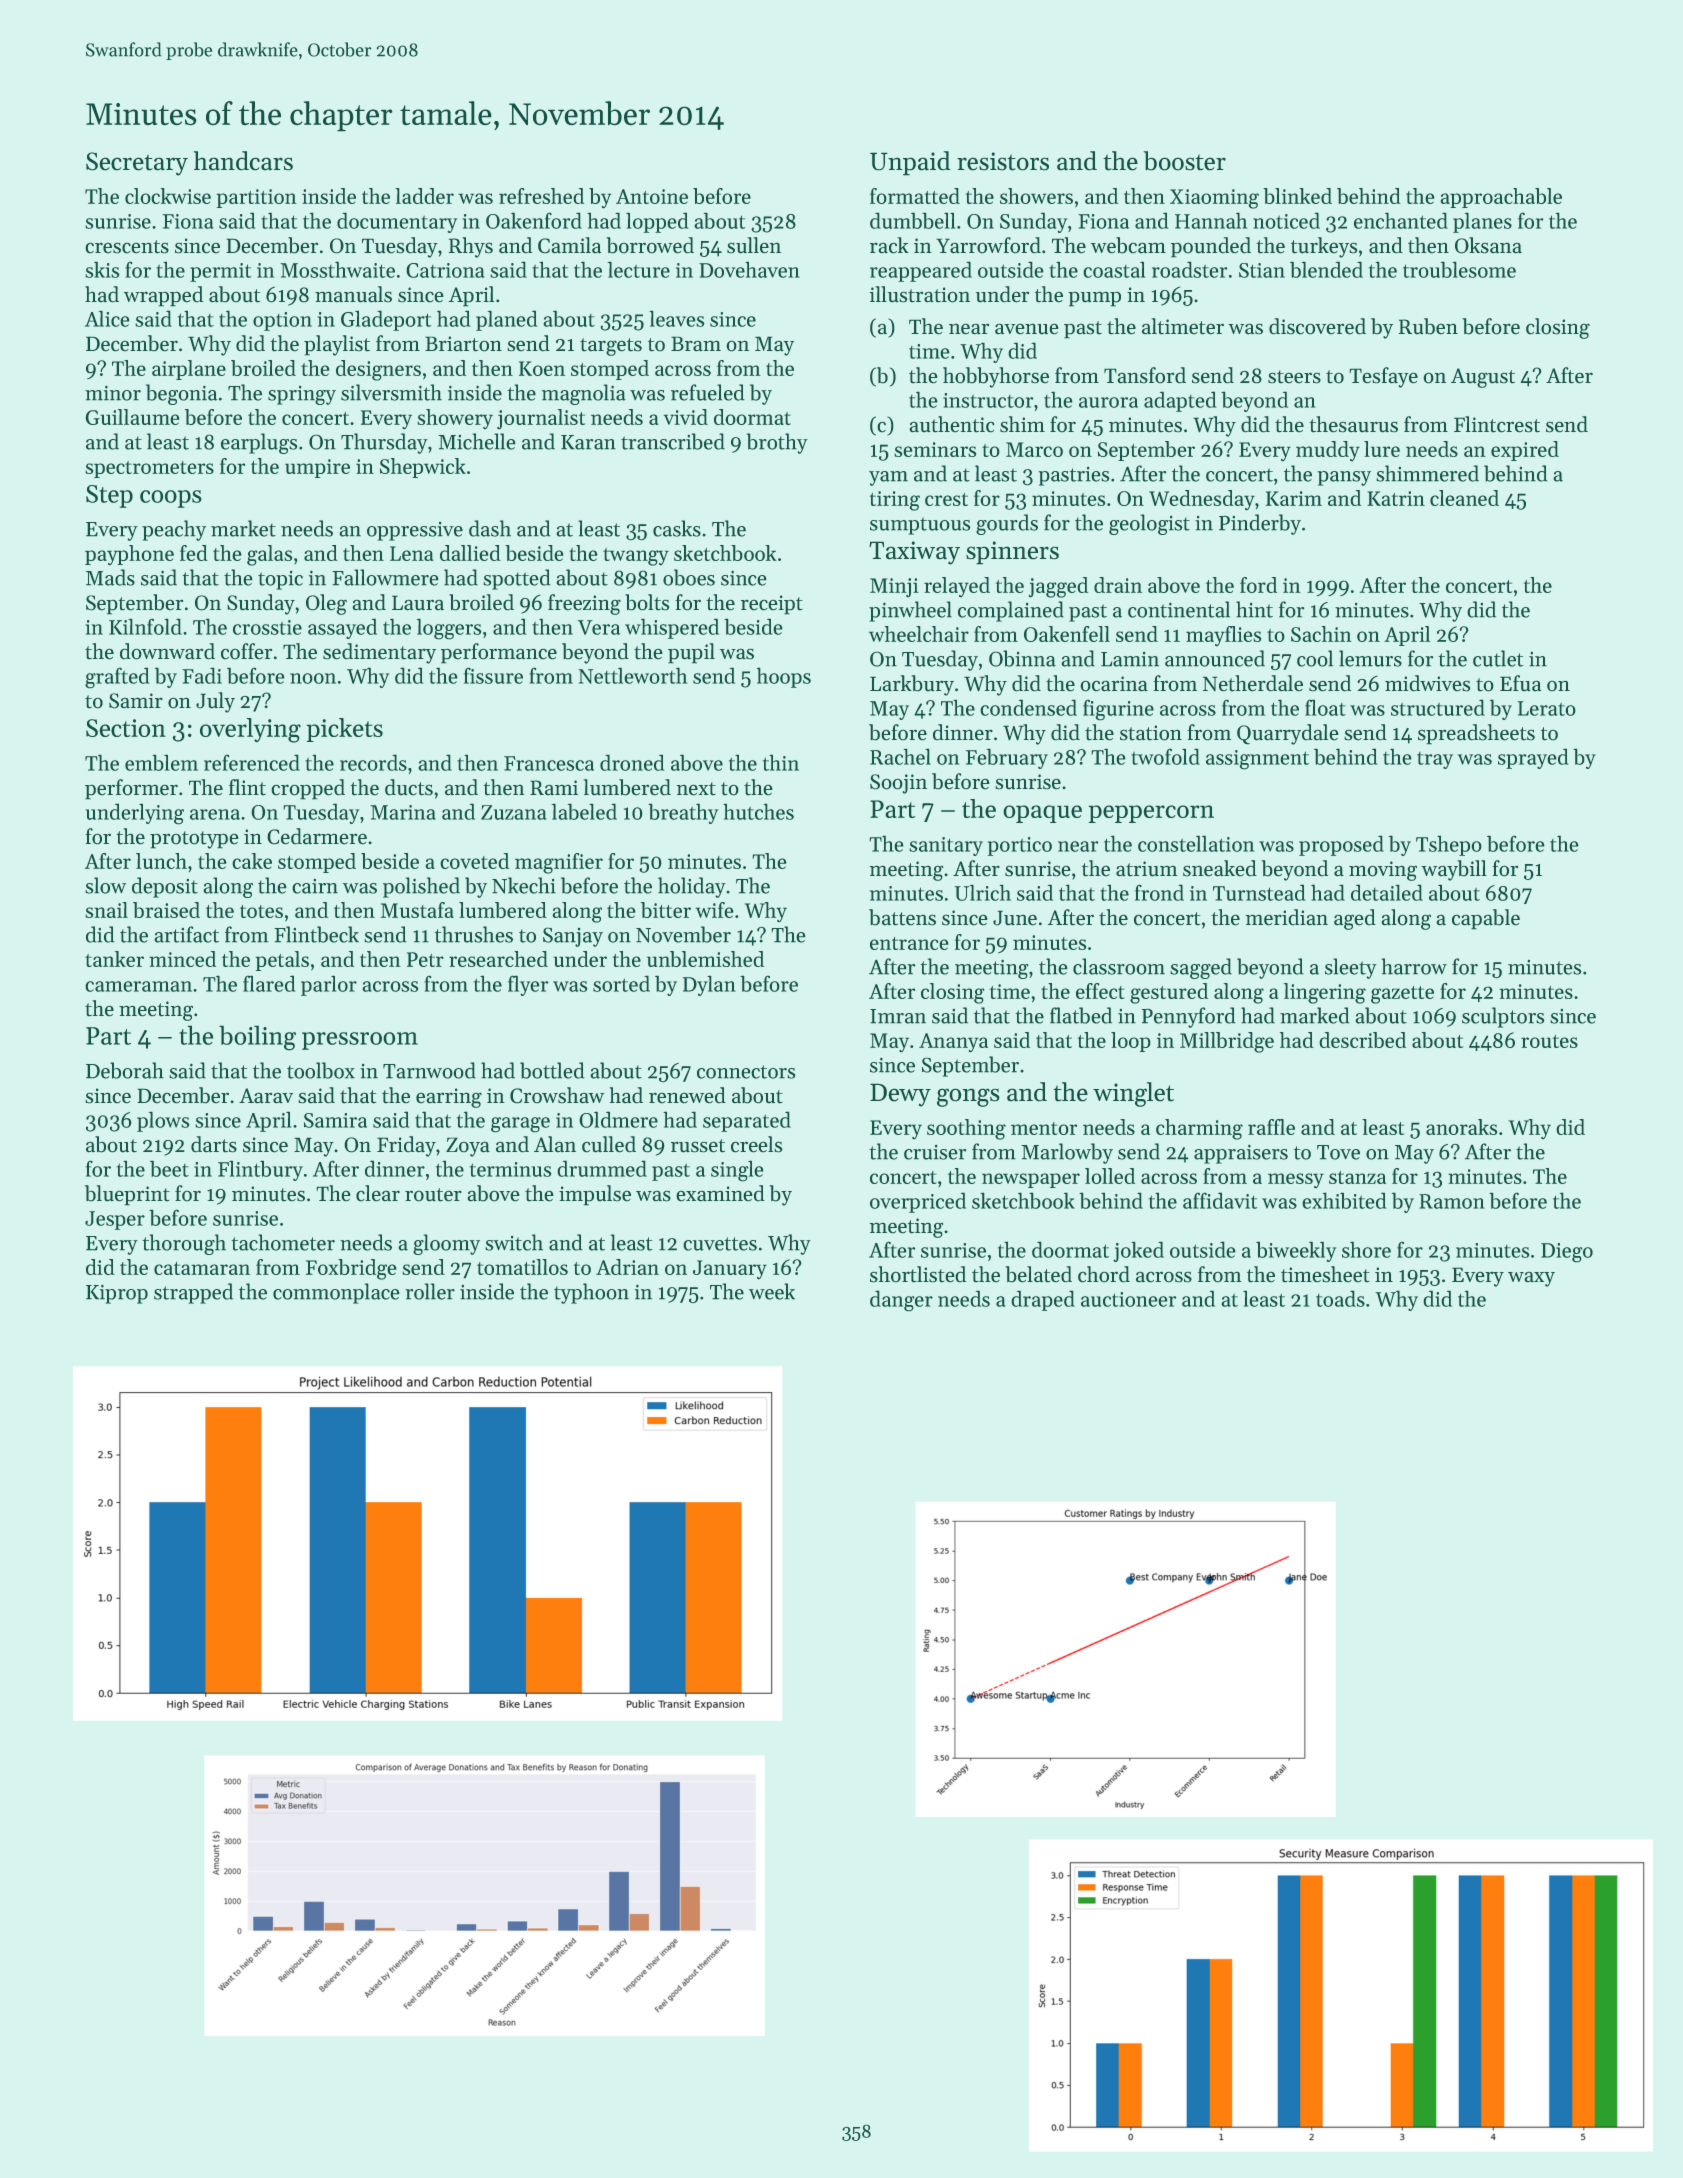 The image size is (1683, 2178). I want to click on earplugs, so click(259, 443).
